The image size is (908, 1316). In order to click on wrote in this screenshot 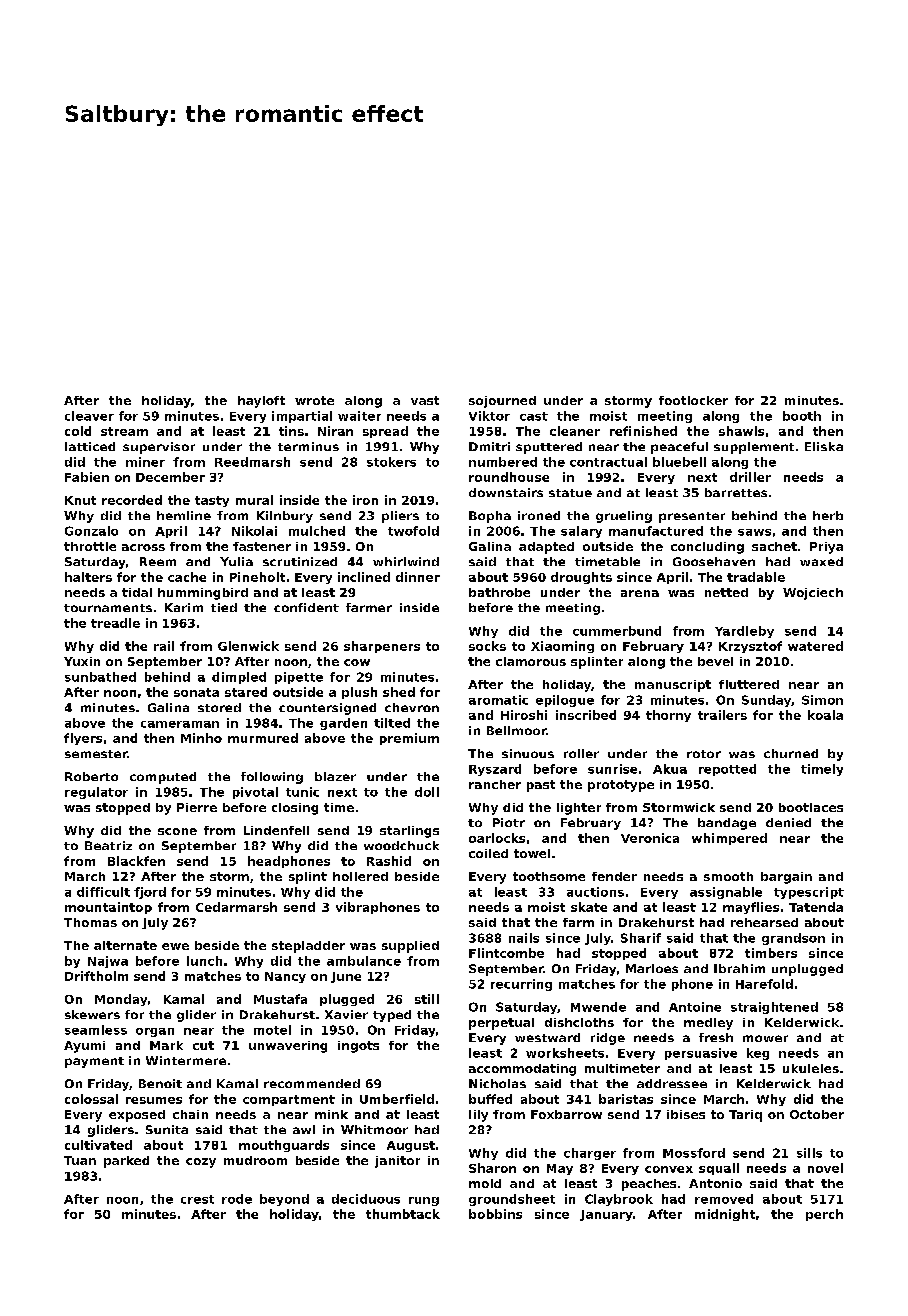, I will do `click(314, 400)`.
